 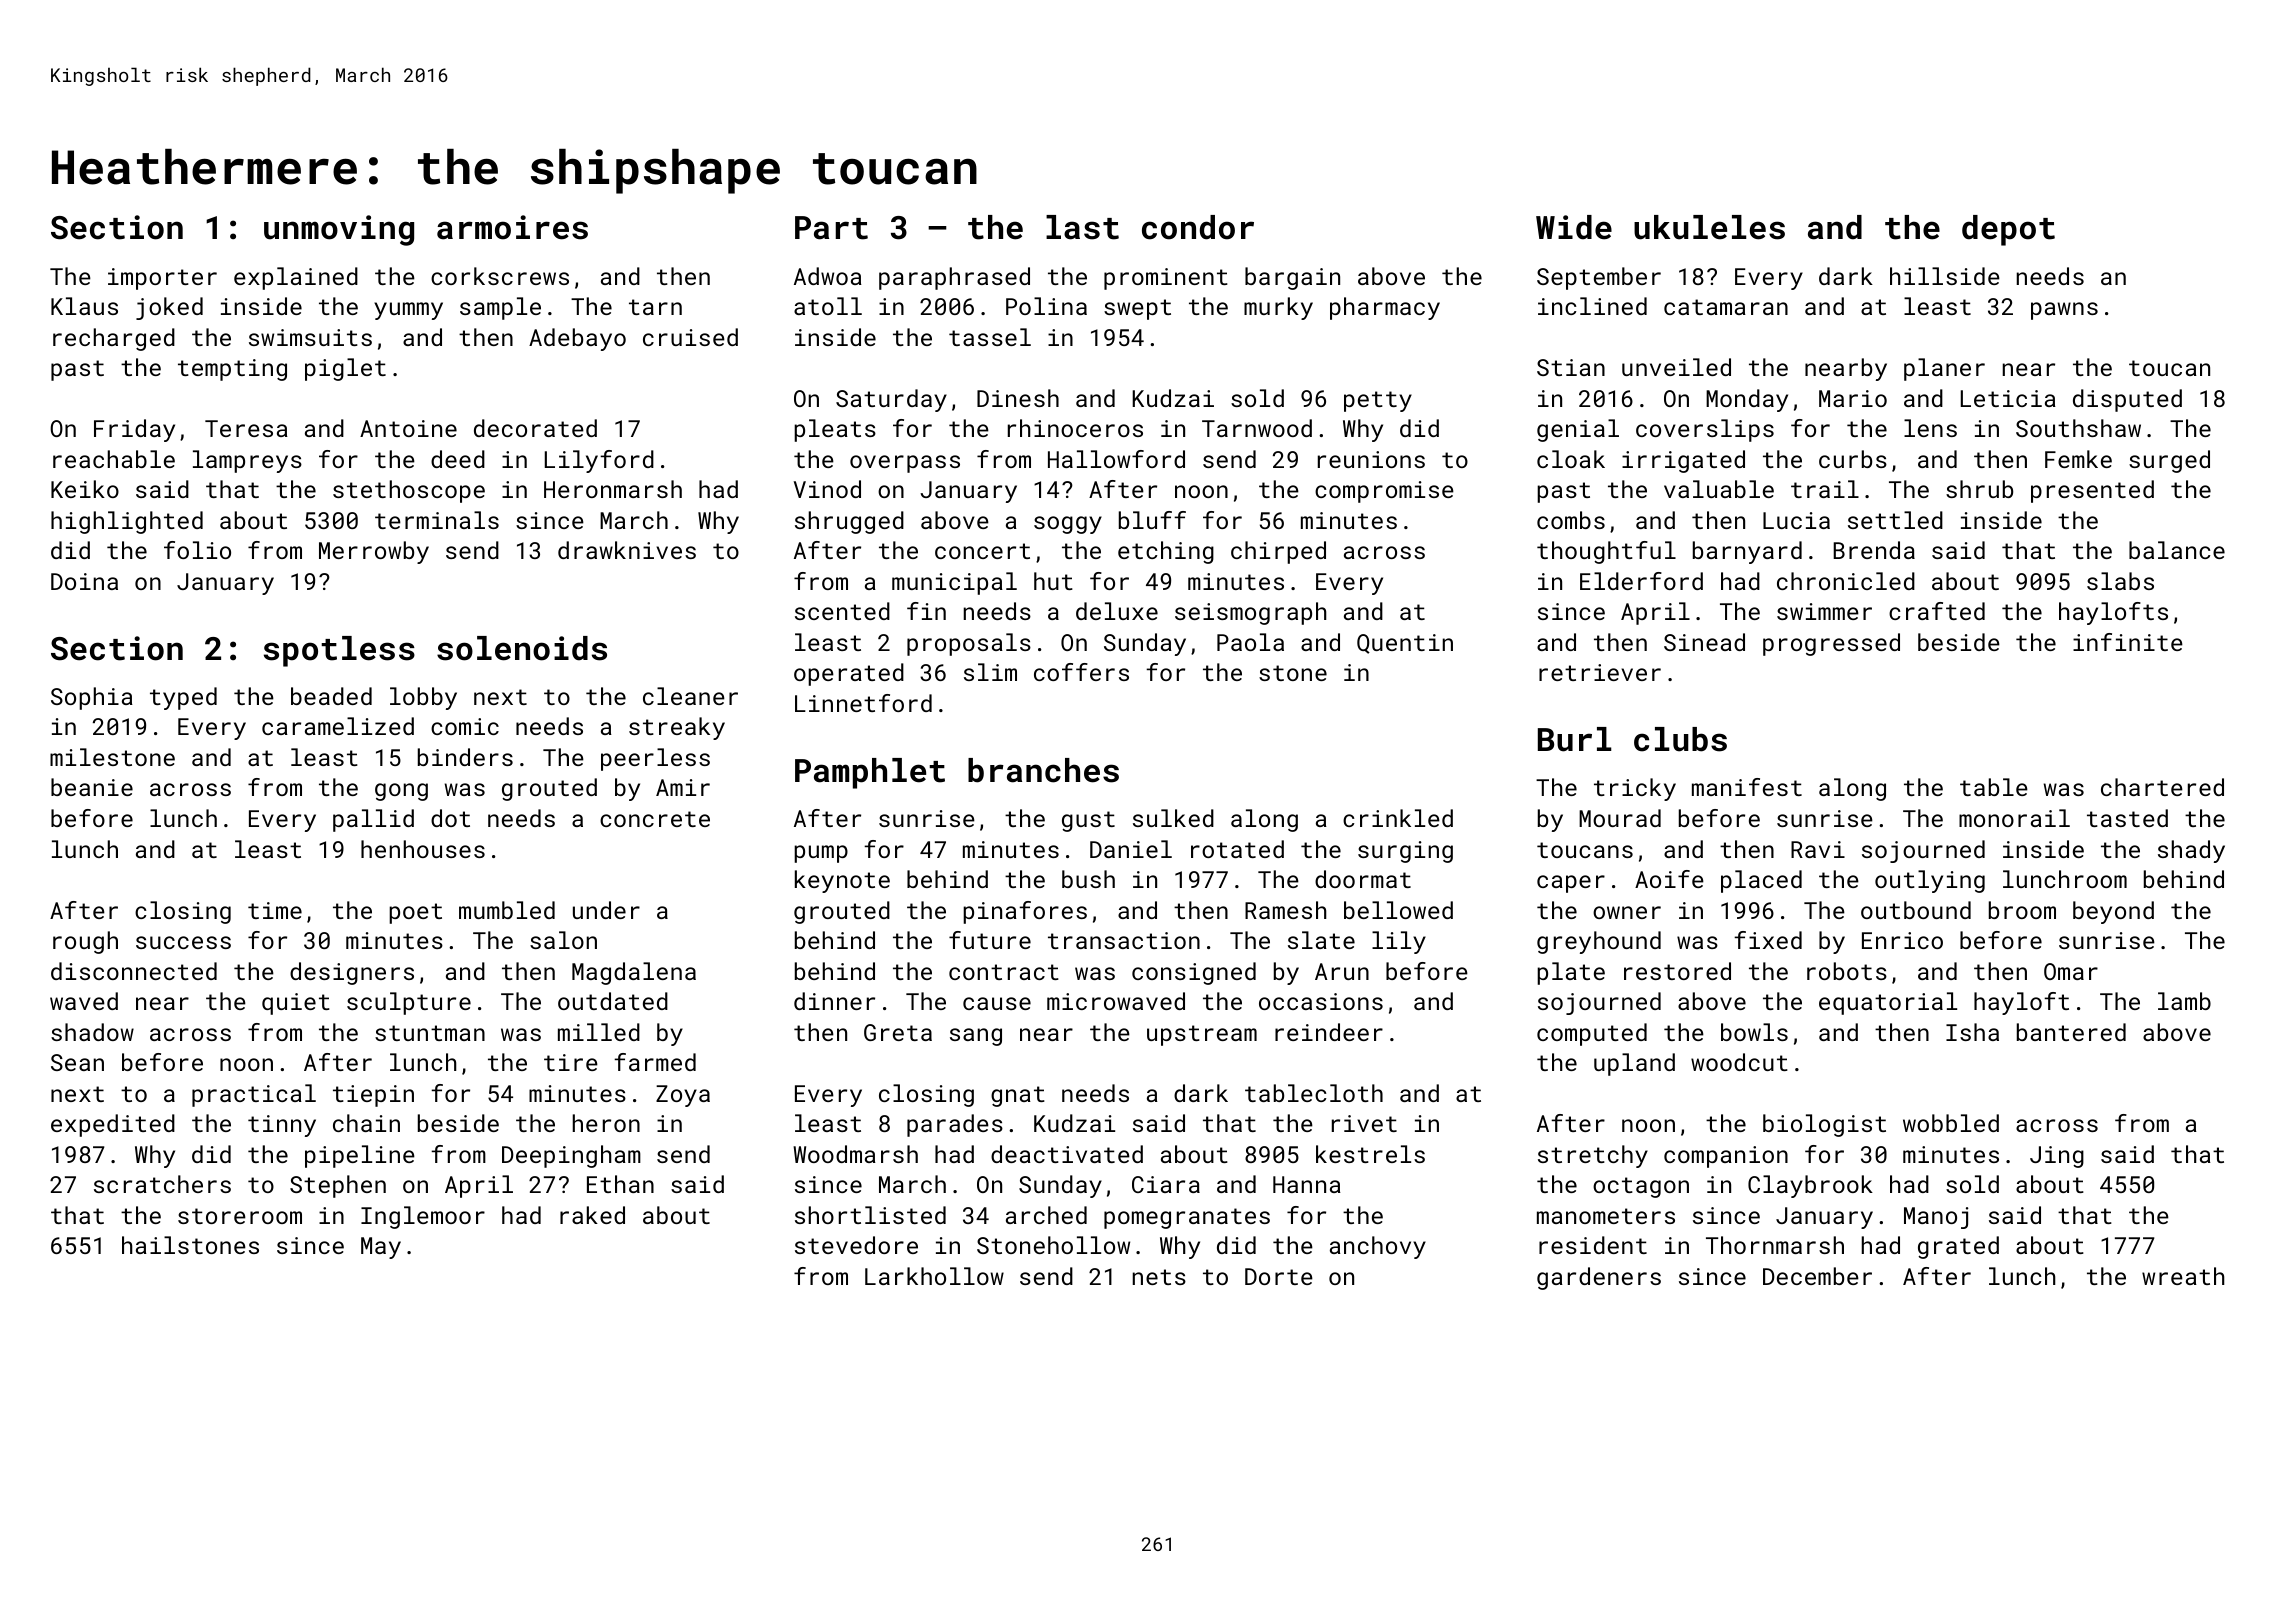 I want to click on condor, so click(x=1198, y=227).
